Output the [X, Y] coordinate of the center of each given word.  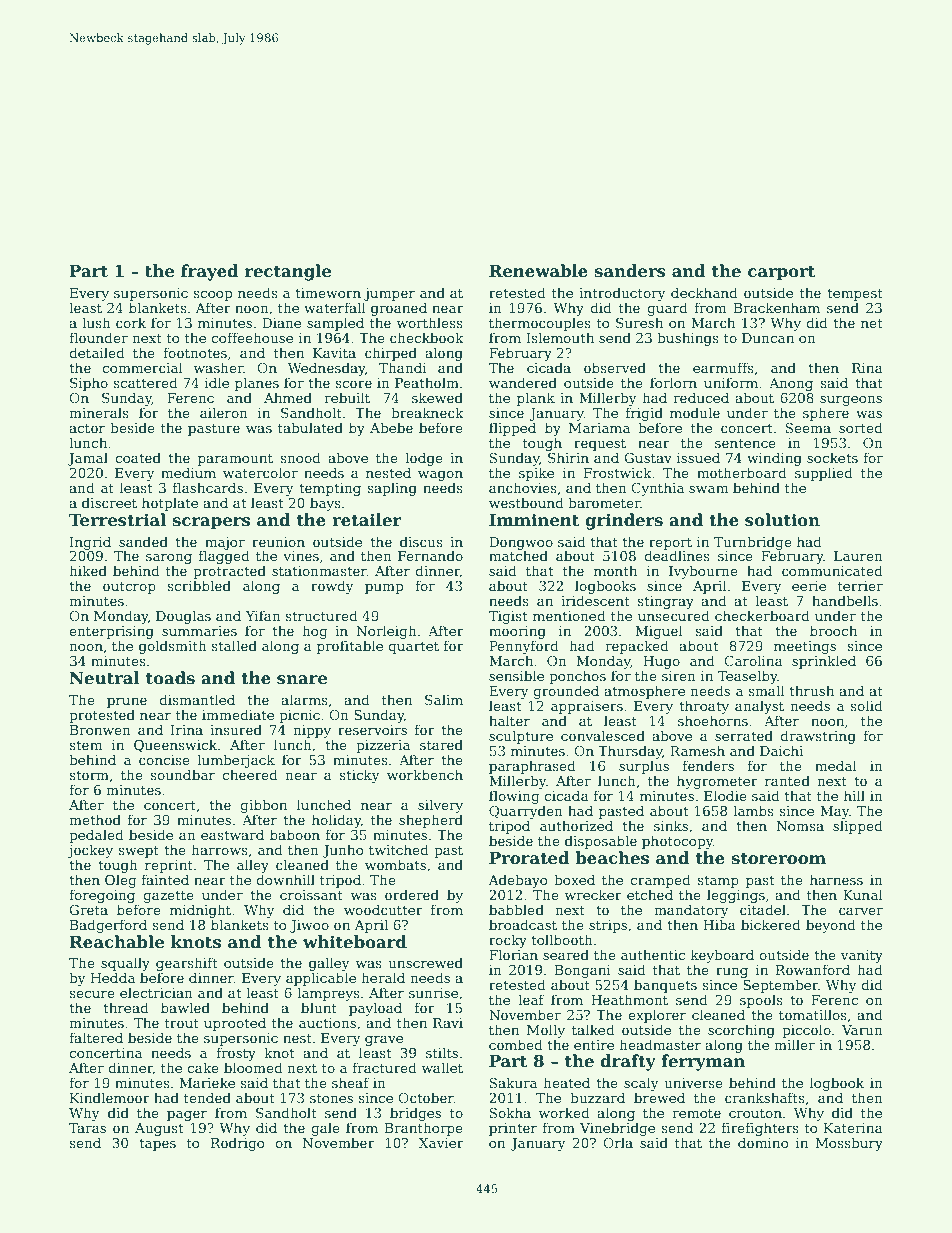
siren [679, 676]
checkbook [427, 337]
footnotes [195, 352]
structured [322, 615]
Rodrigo [238, 1144]
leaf [531, 999]
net [872, 323]
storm [89, 775]
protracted [229, 572]
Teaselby [747, 677]
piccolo [806, 1031]
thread [126, 1007]
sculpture [521, 737]
